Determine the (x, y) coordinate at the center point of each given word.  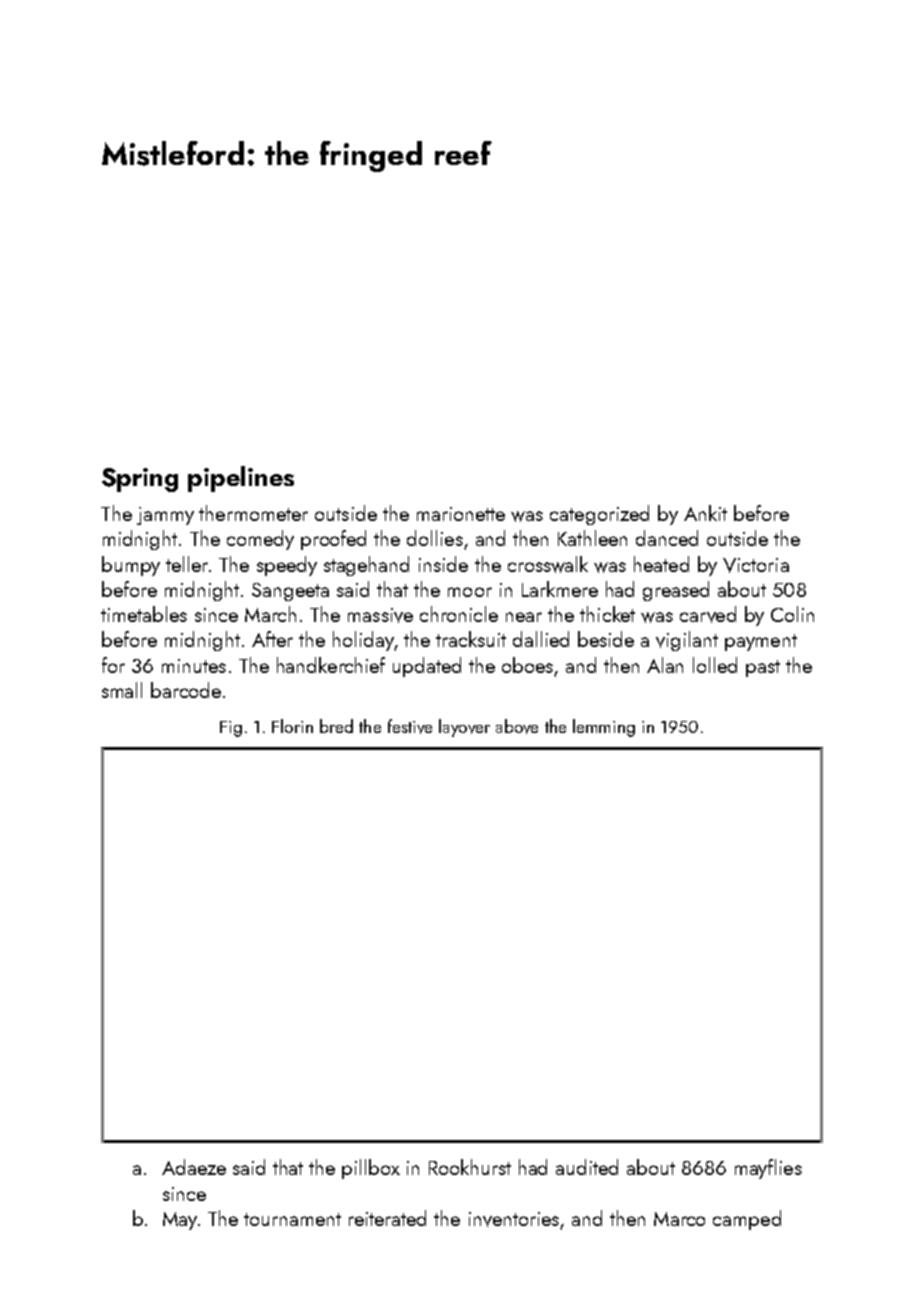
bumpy (131, 566)
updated (427, 667)
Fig (231, 729)
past (763, 668)
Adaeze (194, 1167)
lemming (604, 728)
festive (410, 726)
